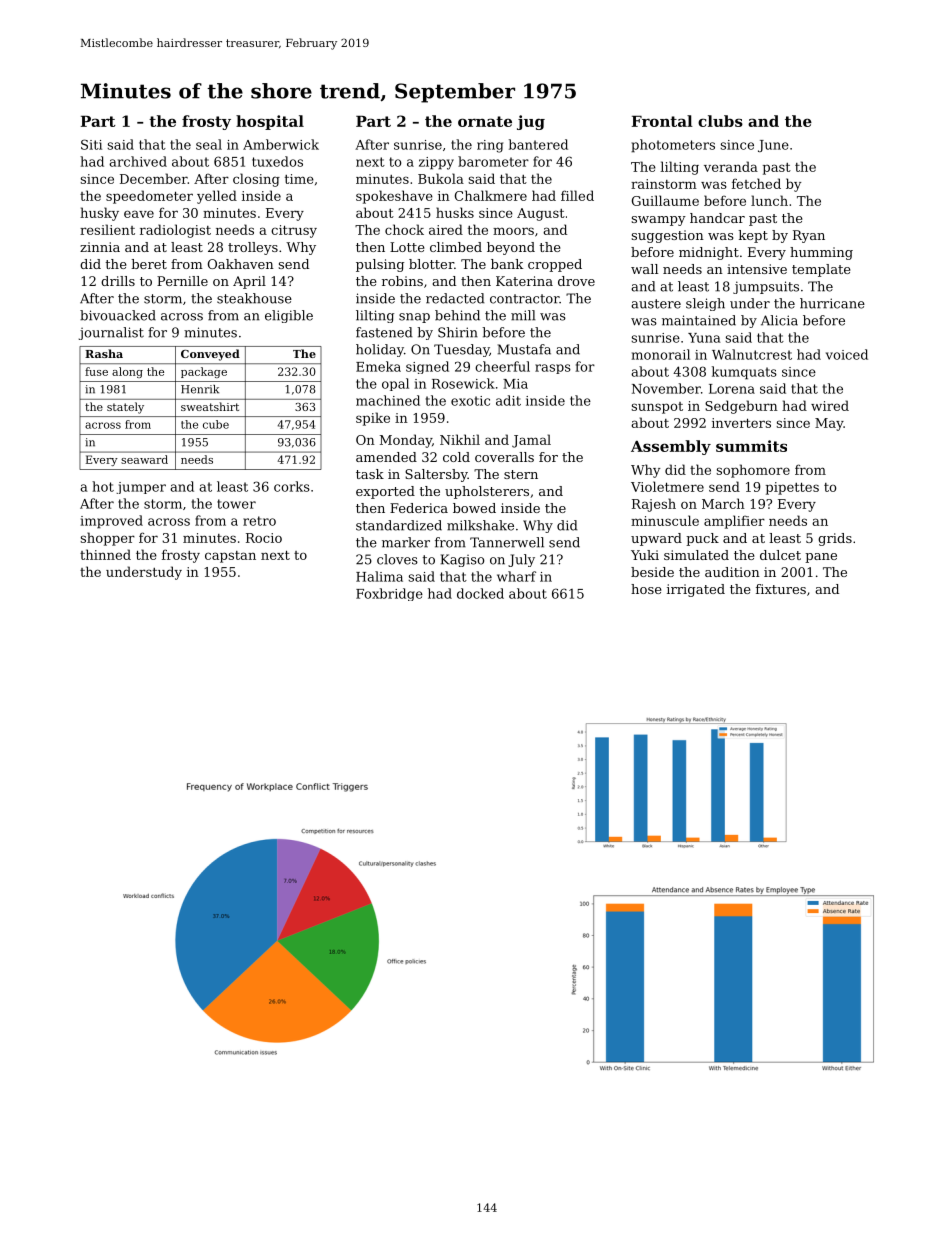 This image has height=1233, width=952. What do you see at coordinates (105, 554) in the image?
I see `thinned` at bounding box center [105, 554].
